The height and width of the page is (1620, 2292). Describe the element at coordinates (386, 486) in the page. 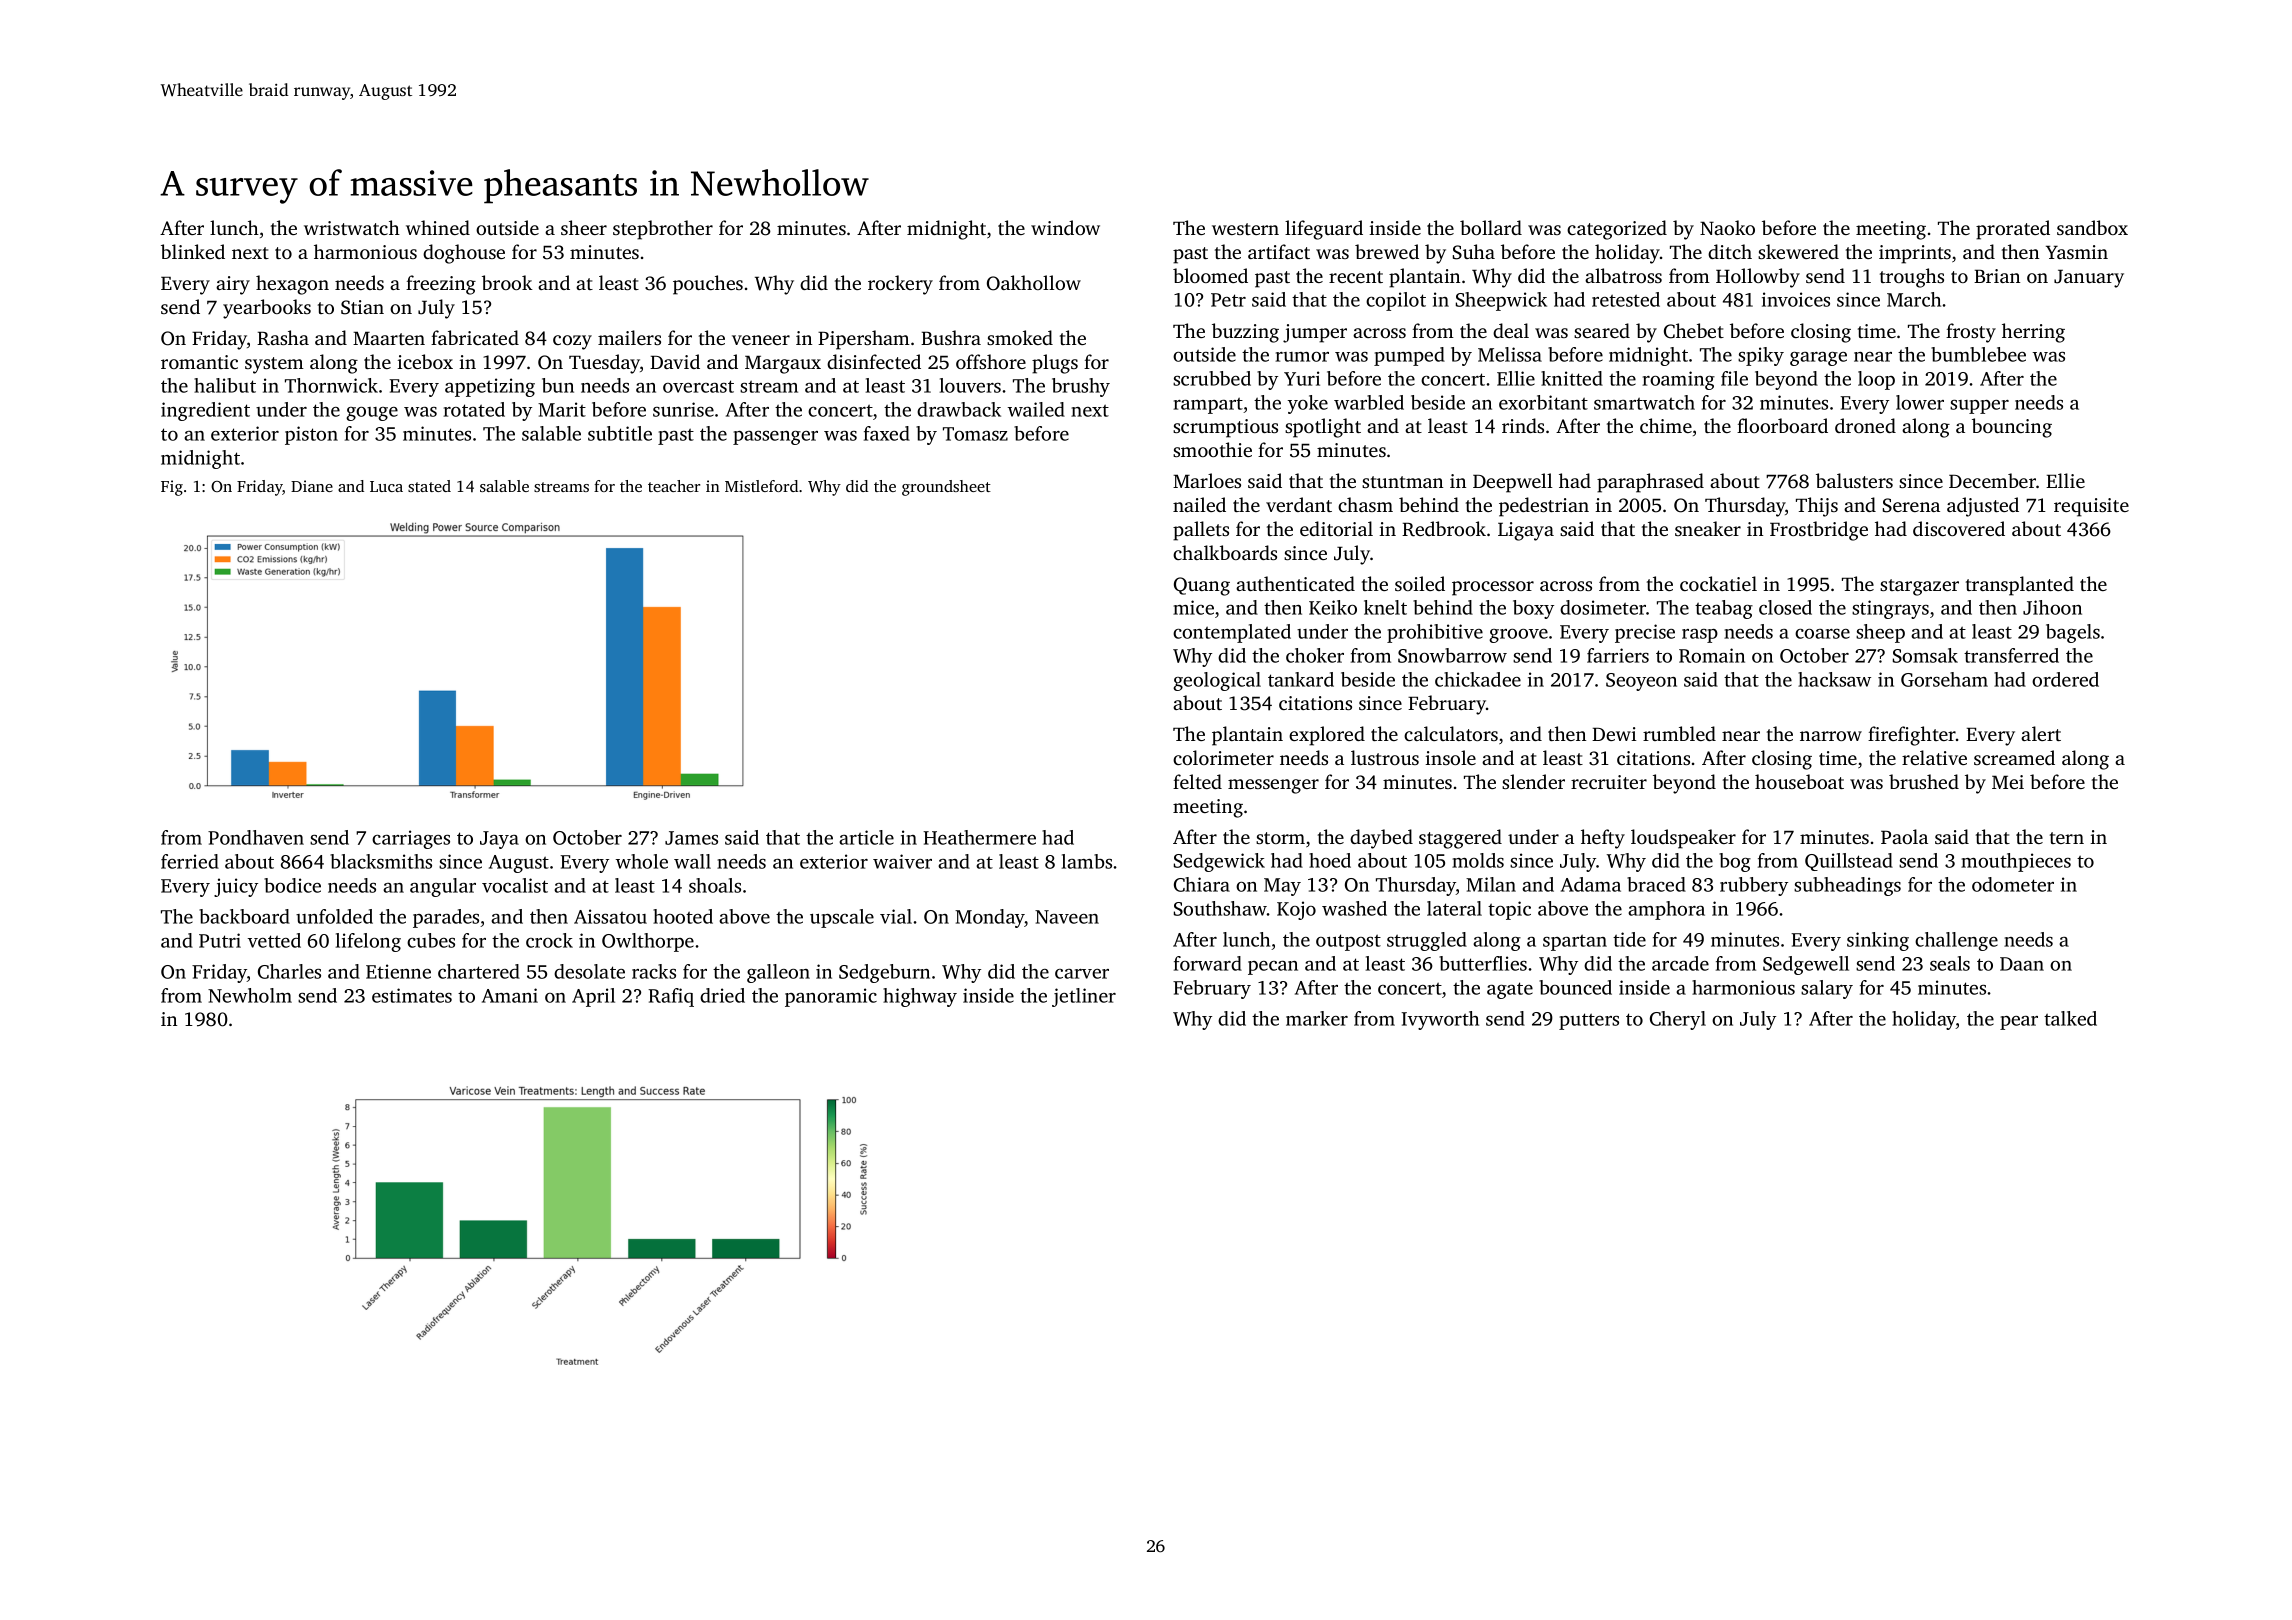

I see `Luca` at that location.
